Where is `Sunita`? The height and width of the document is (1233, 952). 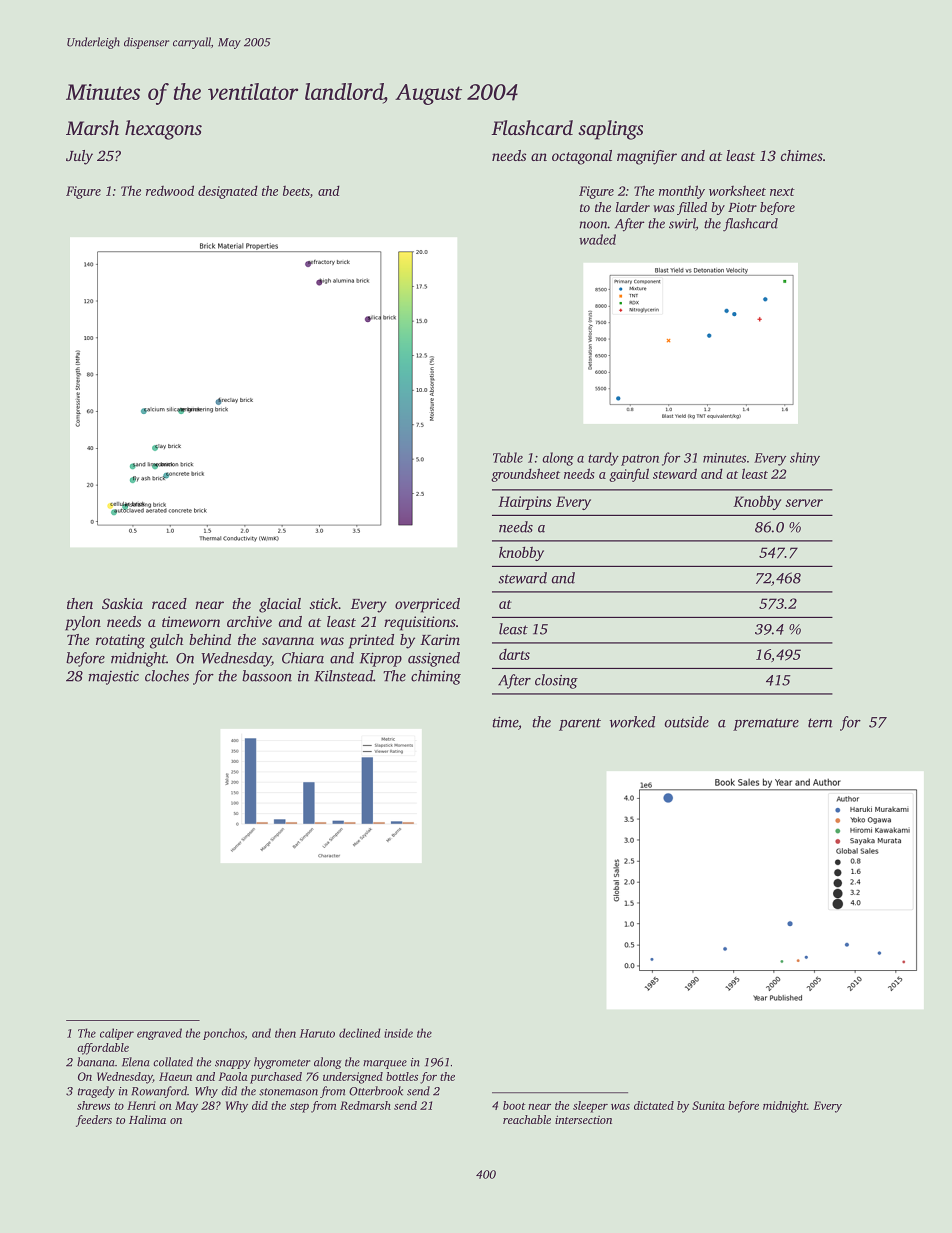 Sunita is located at coordinates (708, 1105).
